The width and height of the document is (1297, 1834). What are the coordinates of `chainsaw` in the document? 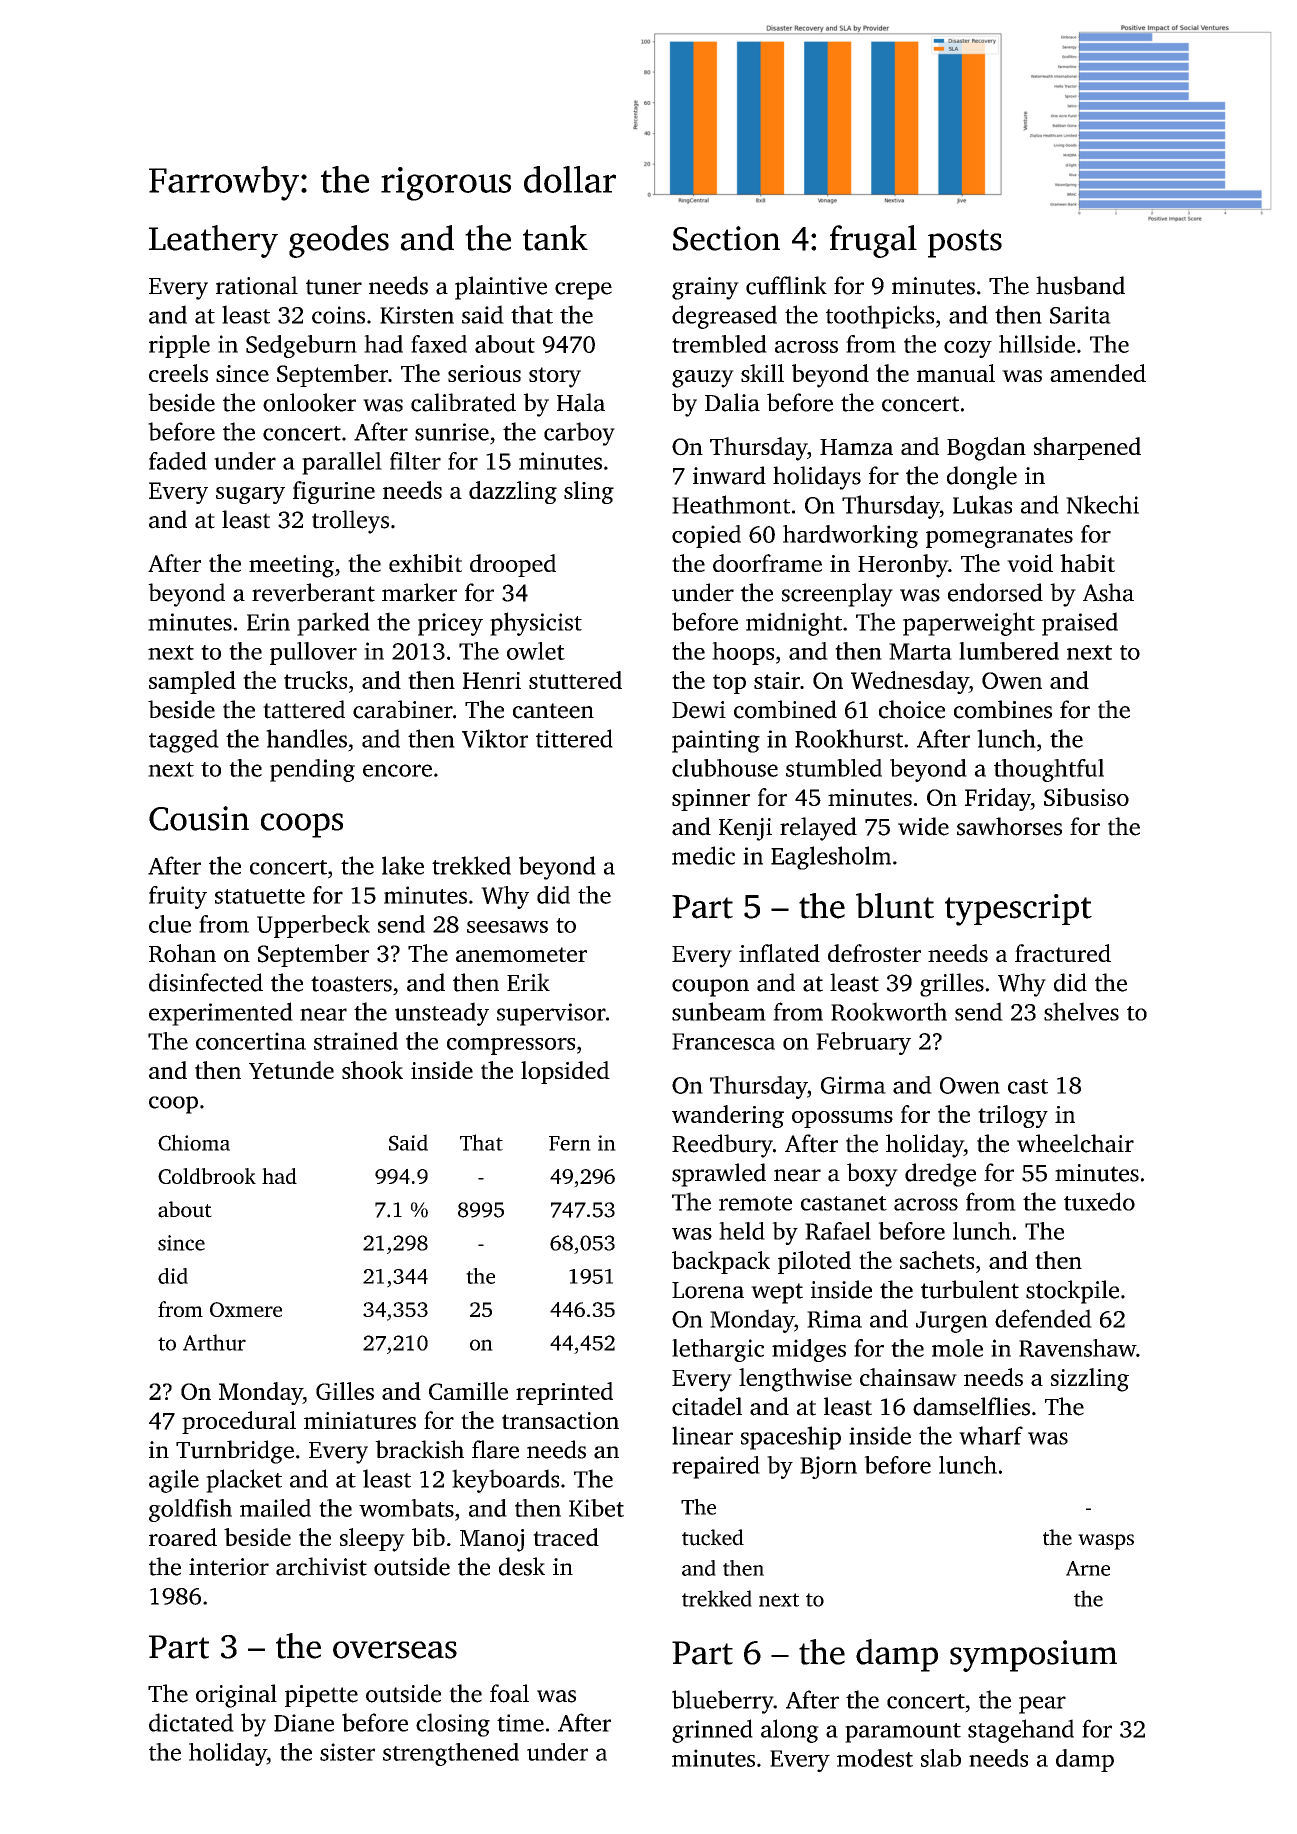 It's located at (908, 1377).
